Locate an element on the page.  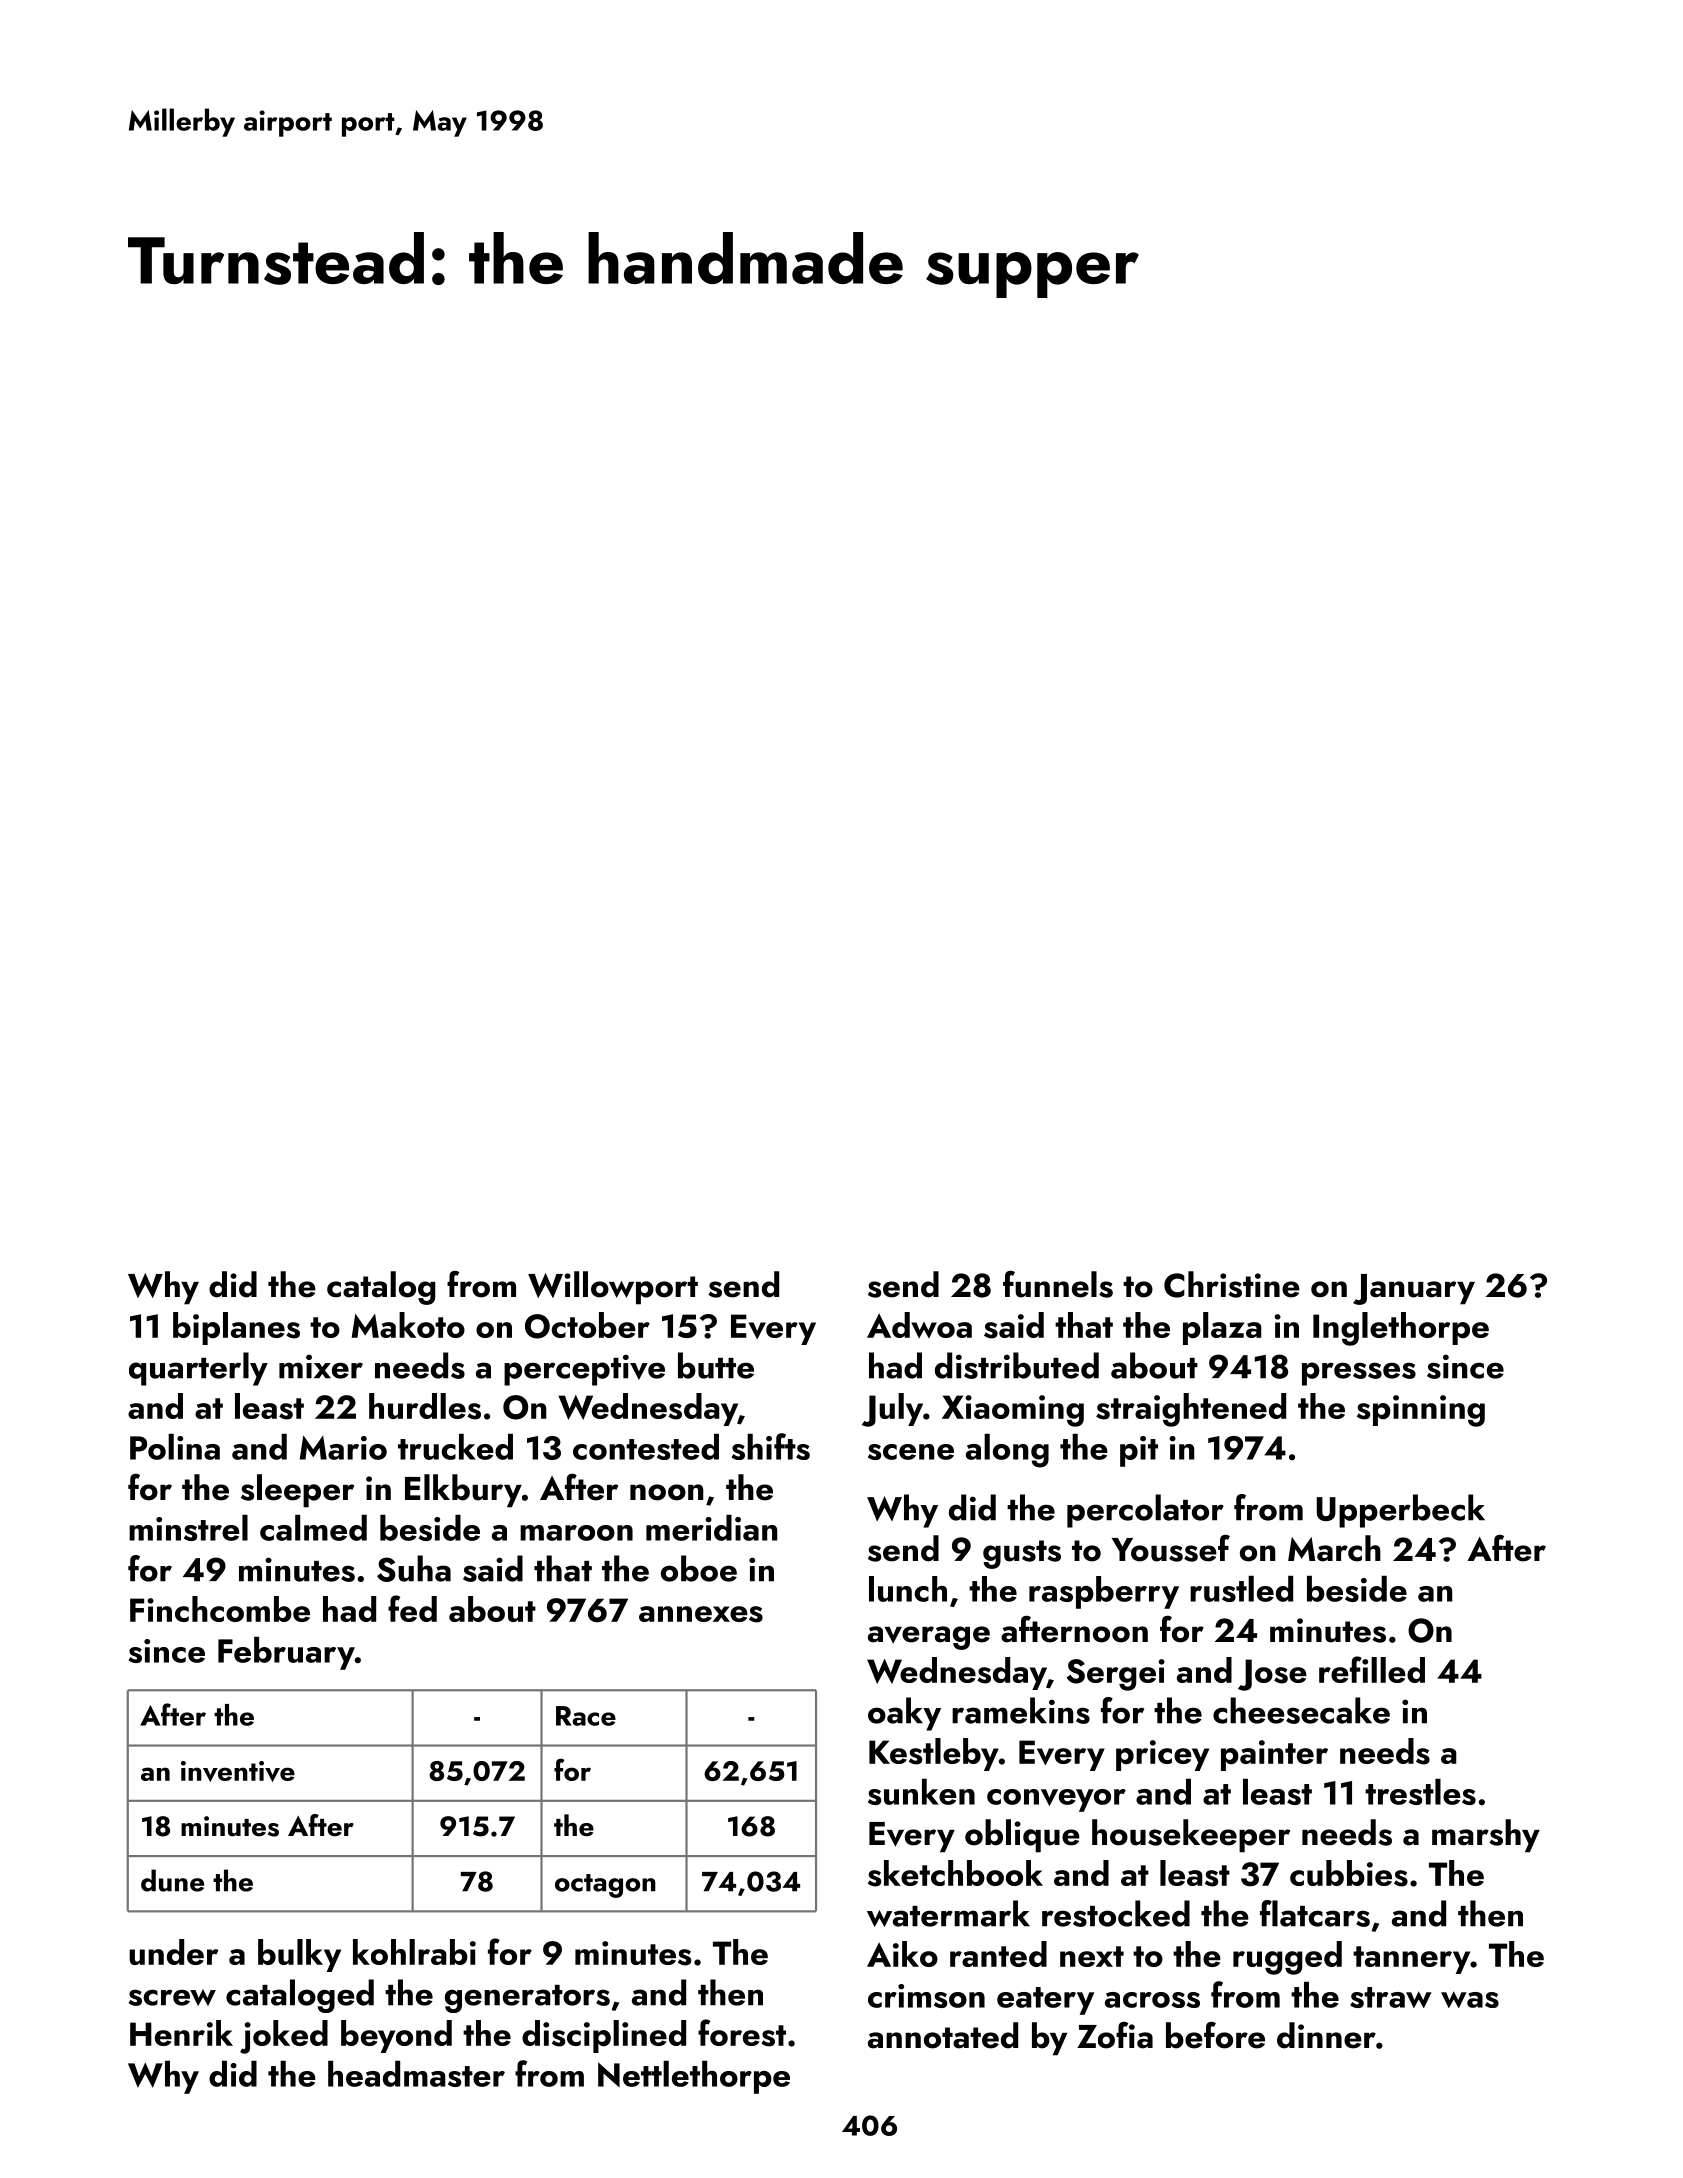
February is located at coordinates (286, 1653).
